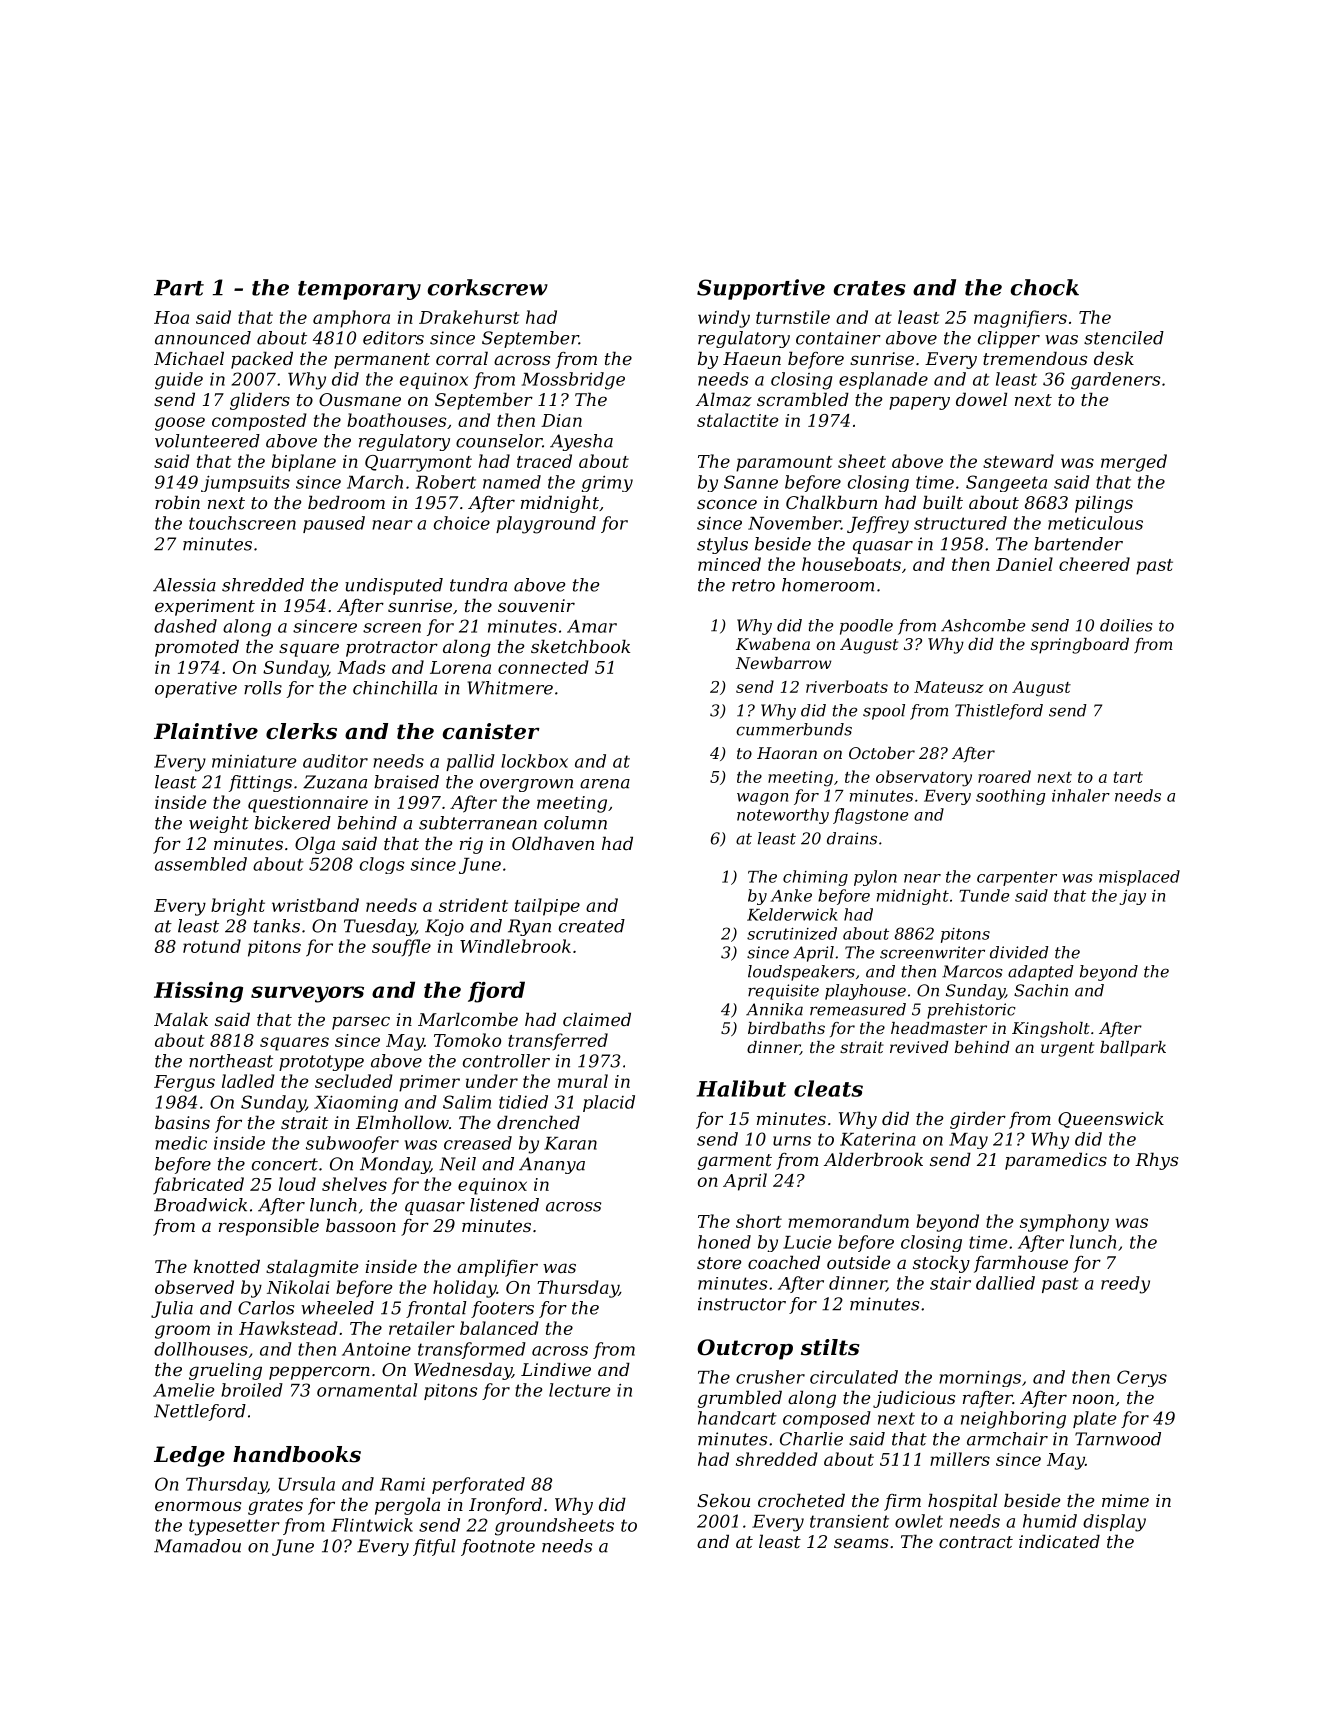 The image size is (1335, 1727). I want to click on retro, so click(753, 585).
